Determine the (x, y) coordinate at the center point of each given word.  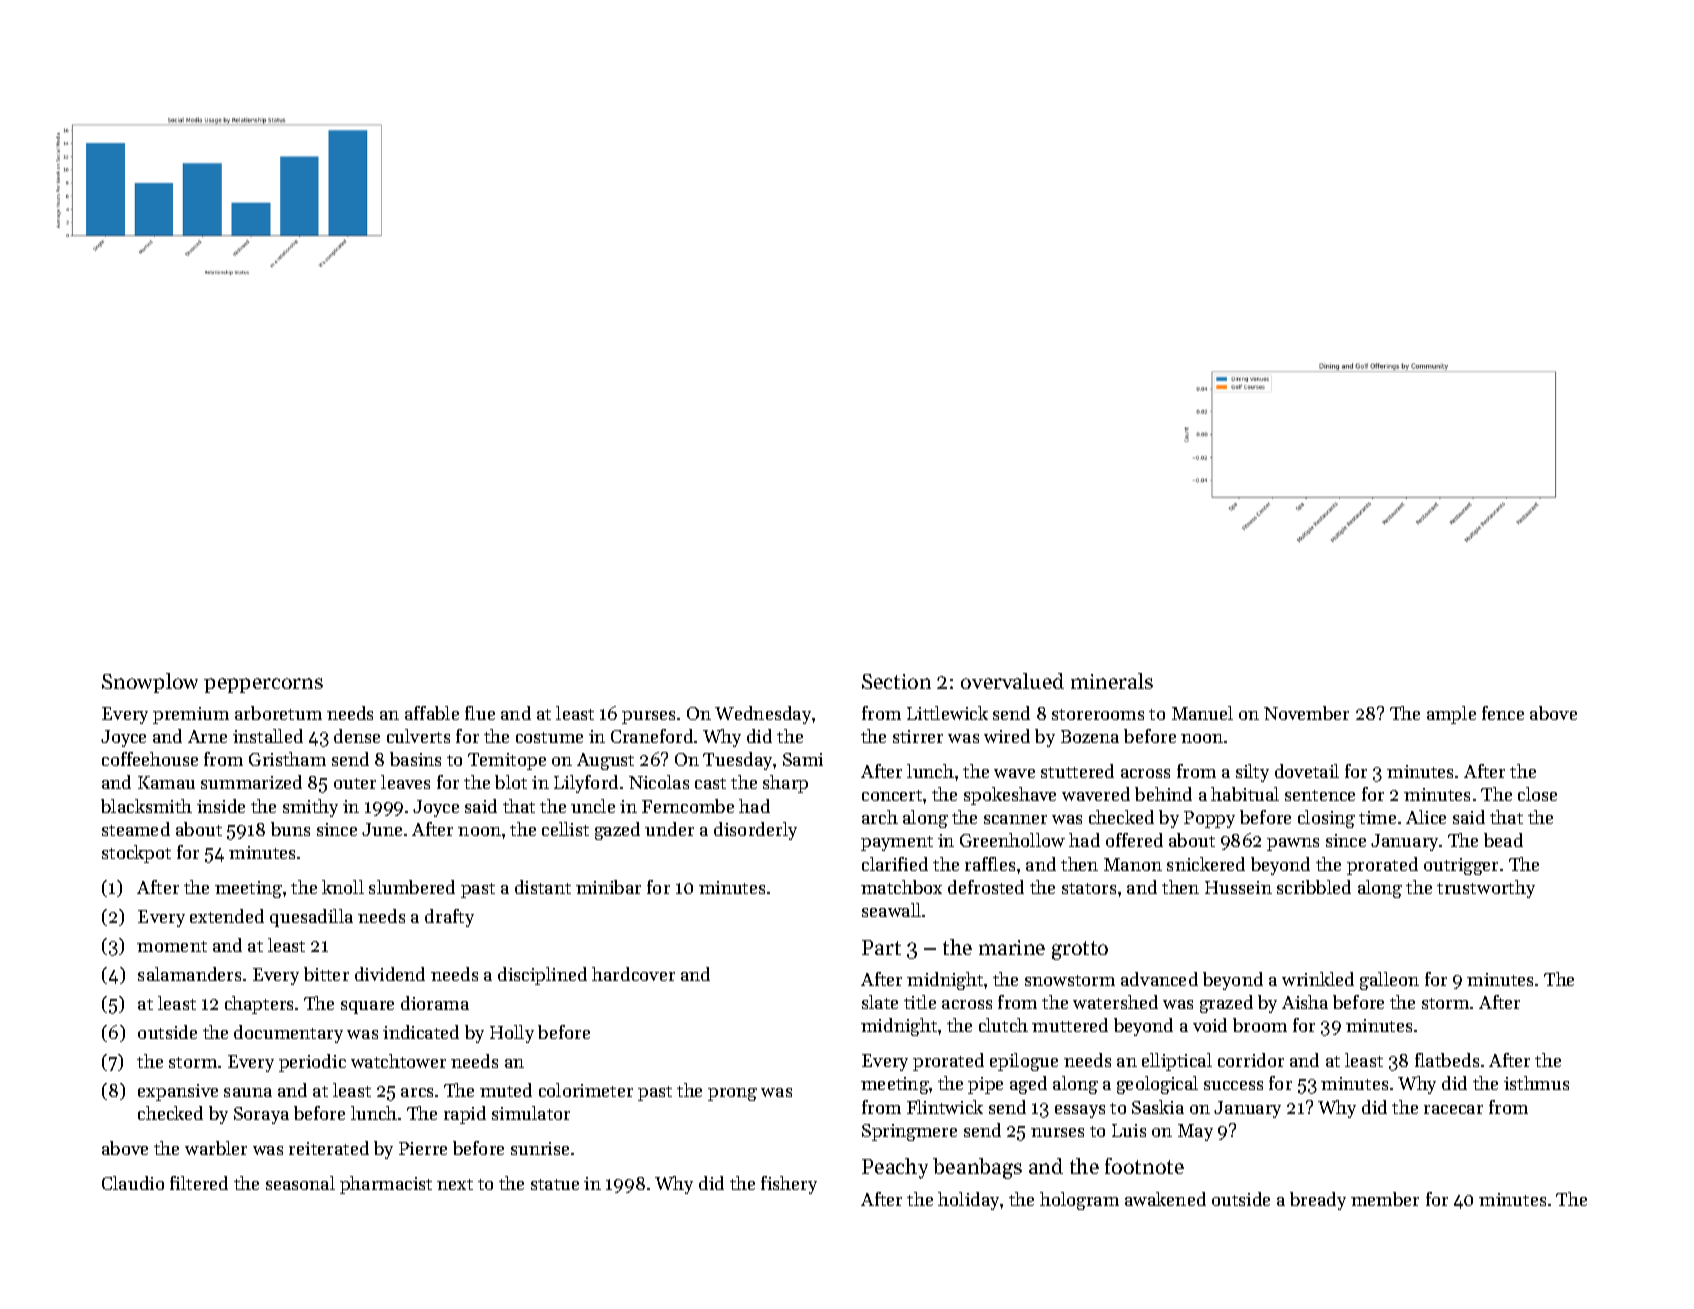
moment (172, 946)
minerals (1112, 681)
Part (881, 947)
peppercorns (263, 685)
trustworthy (1486, 889)
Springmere (909, 1132)
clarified (895, 864)
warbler (216, 1148)
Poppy (1209, 819)
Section (896, 681)
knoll (343, 887)
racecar (1453, 1109)
